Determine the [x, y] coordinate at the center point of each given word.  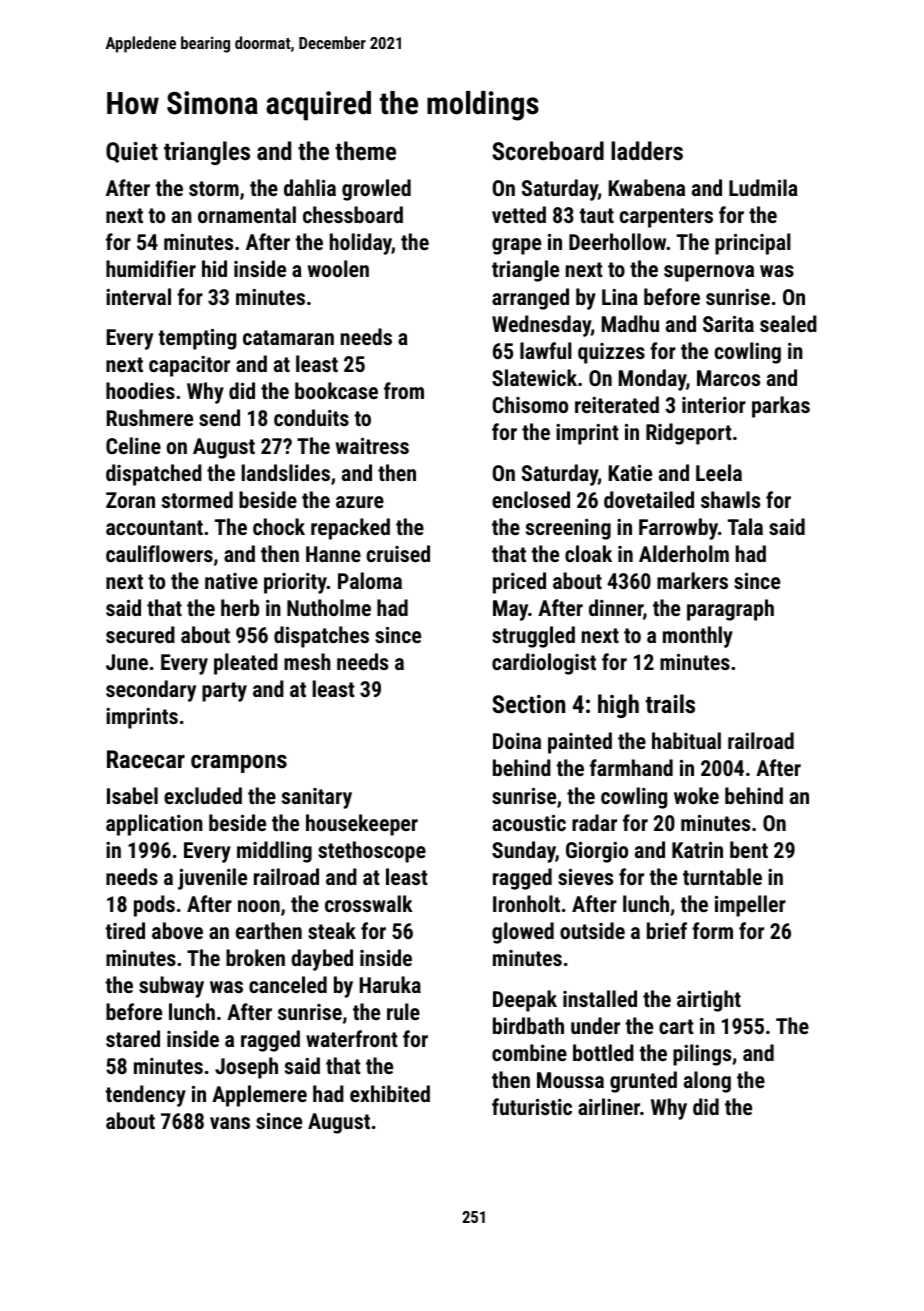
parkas [781, 407]
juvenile [212, 879]
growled [376, 190]
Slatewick [534, 377]
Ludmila [763, 187]
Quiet [132, 152]
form [712, 930]
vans [230, 1123]
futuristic [532, 1106]
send [219, 417]
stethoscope [372, 852]
